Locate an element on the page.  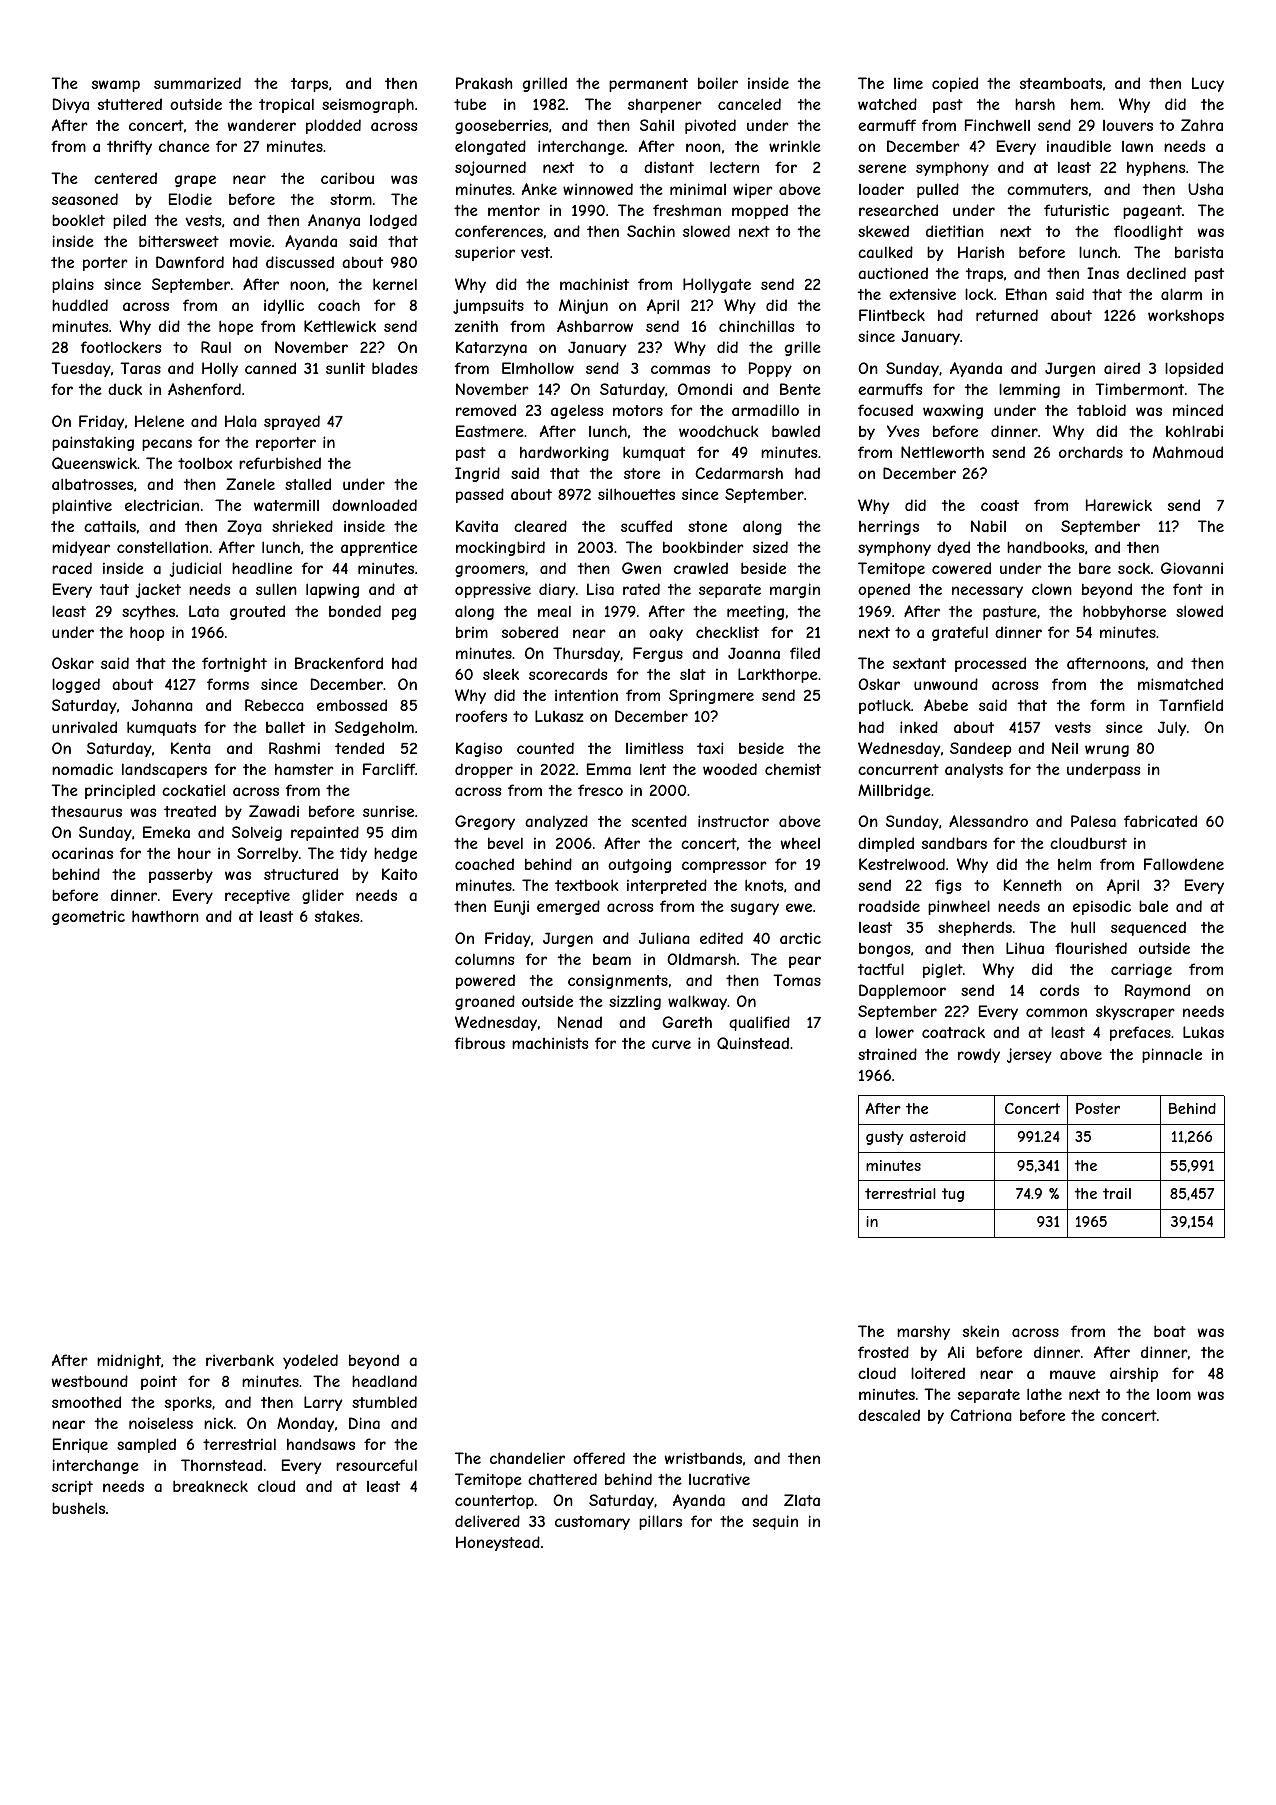
plodded is located at coordinates (333, 126).
